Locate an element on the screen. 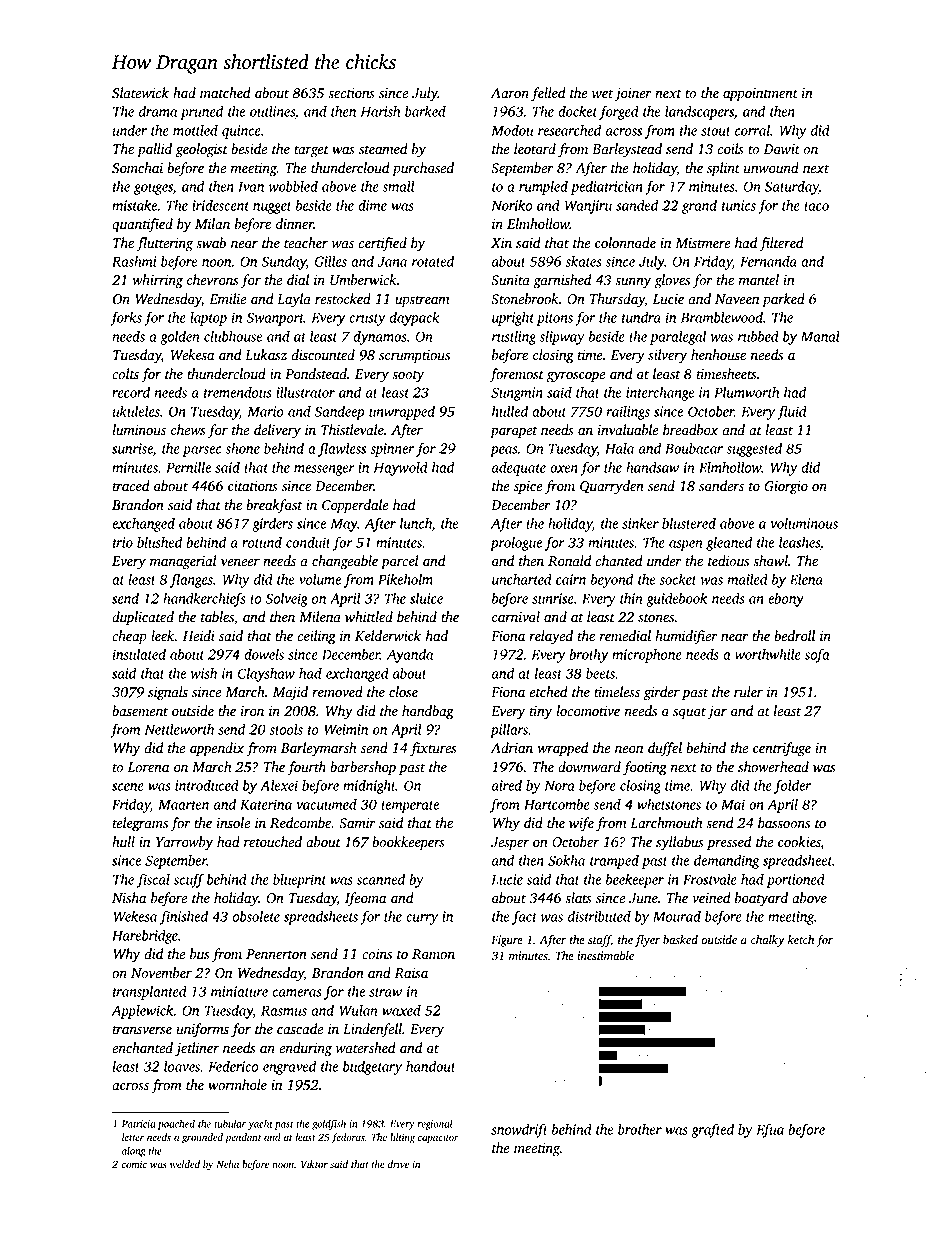 The image size is (952, 1233). Ivan is located at coordinates (251, 186).
